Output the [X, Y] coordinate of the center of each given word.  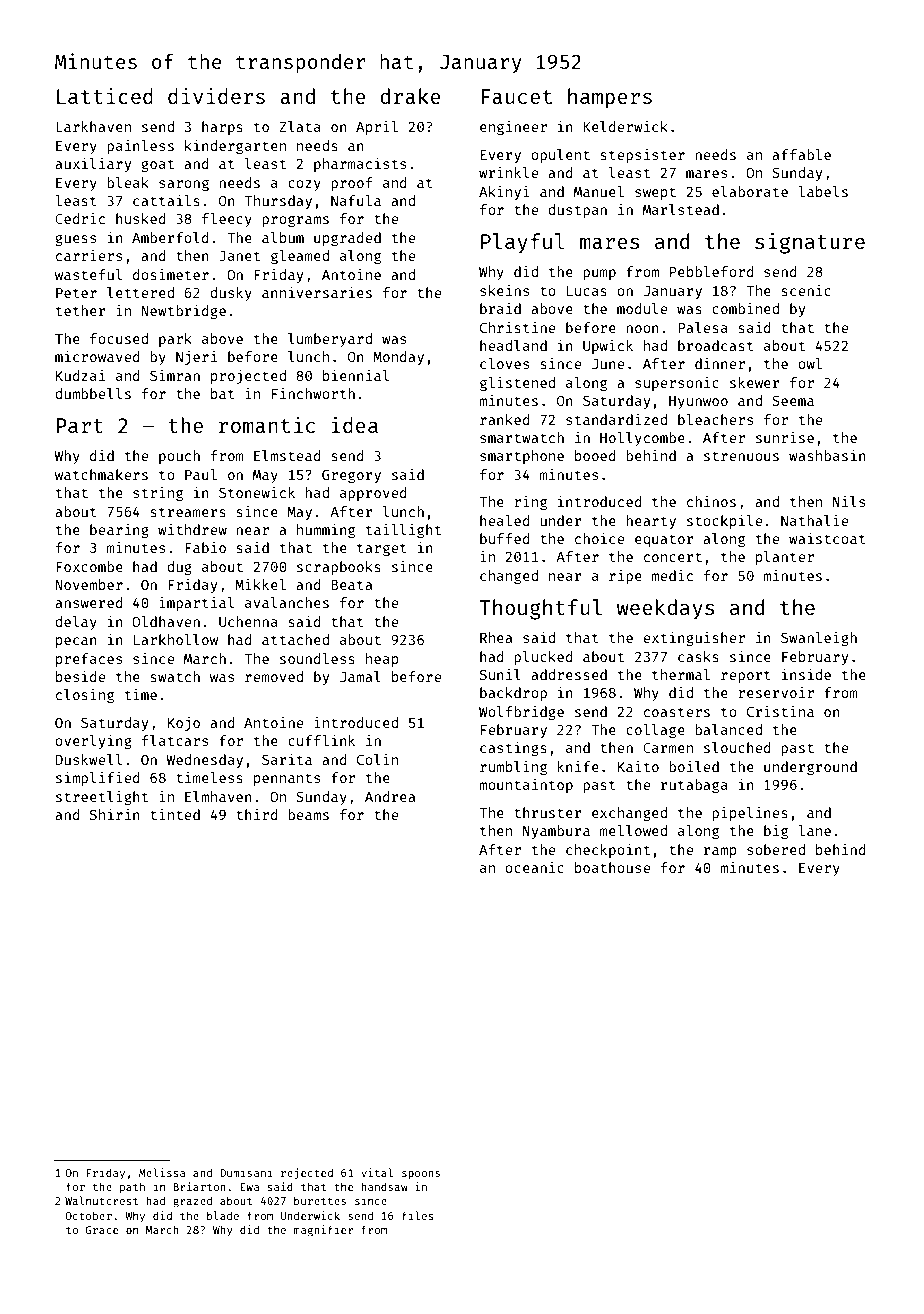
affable [801, 154]
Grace [102, 1230]
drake [410, 96]
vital [377, 1172]
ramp [720, 852]
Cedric [80, 218]
